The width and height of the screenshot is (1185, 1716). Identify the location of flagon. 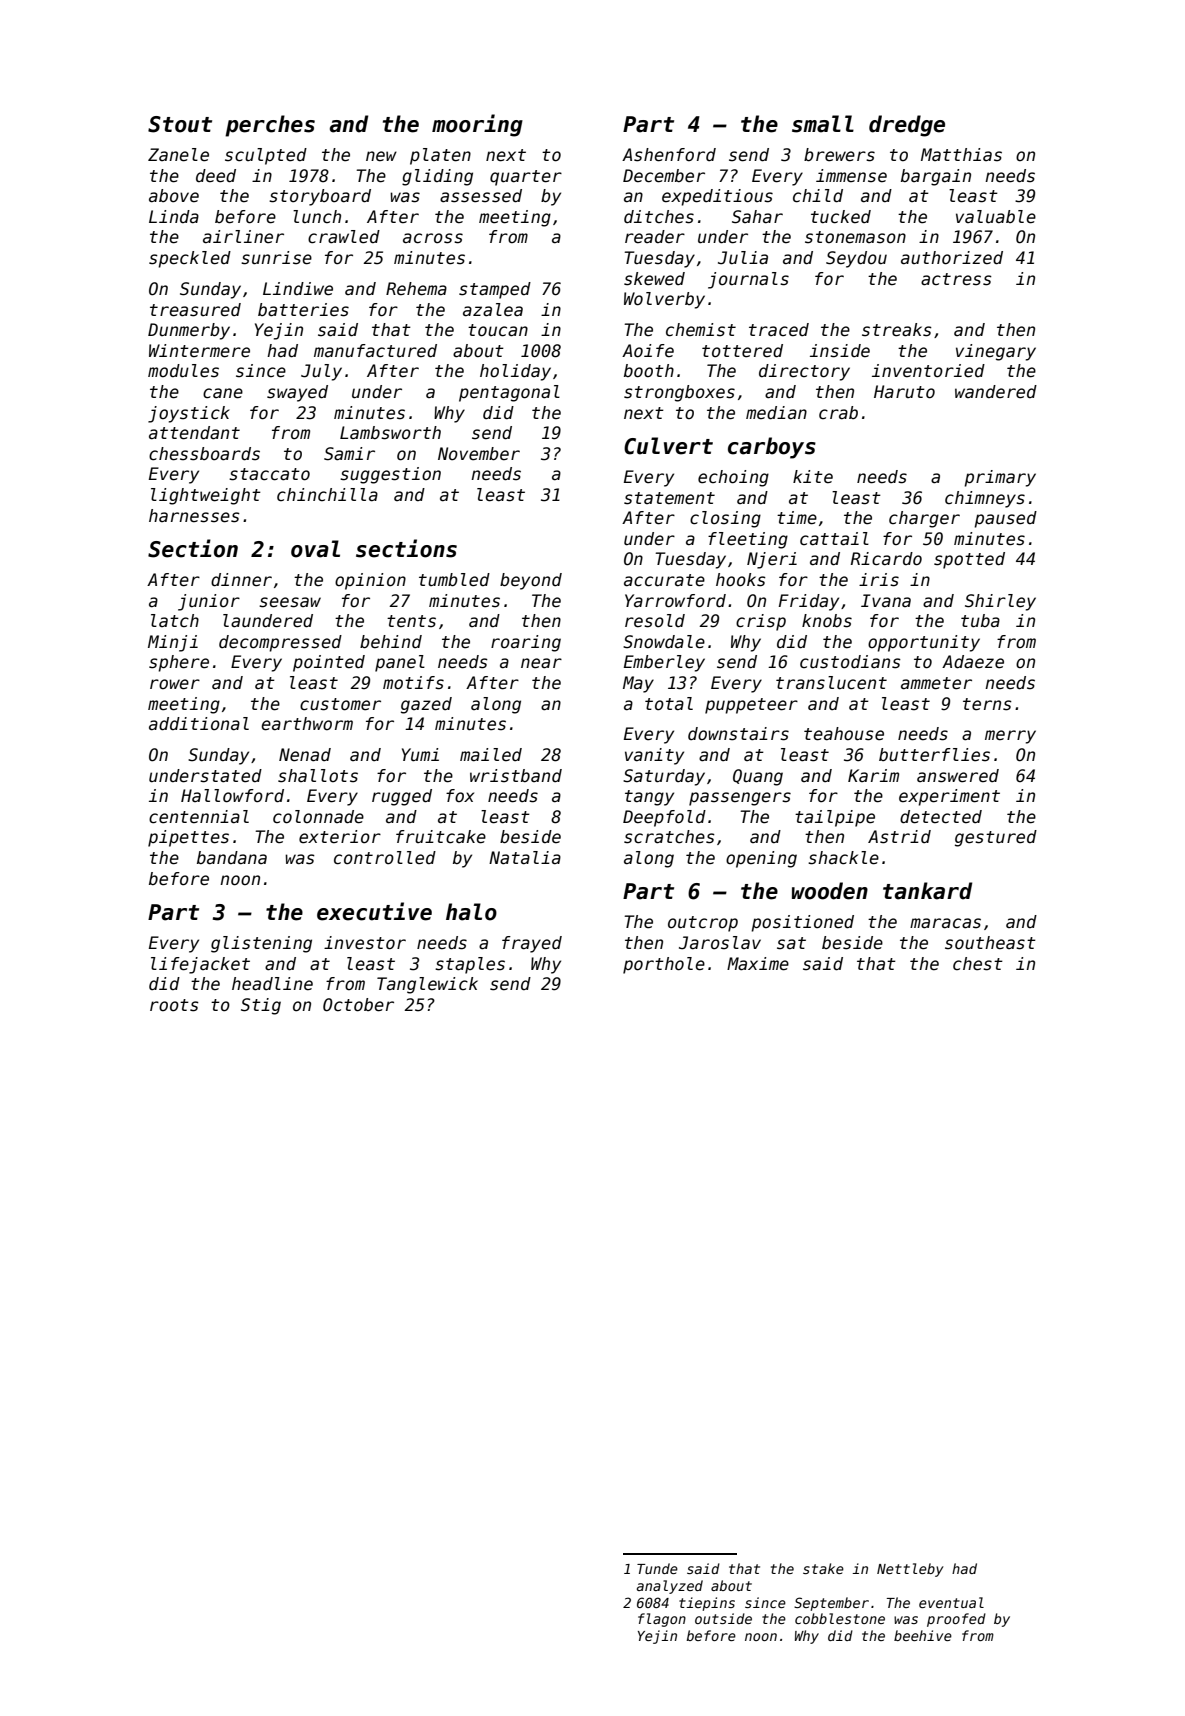
(662, 1620).
